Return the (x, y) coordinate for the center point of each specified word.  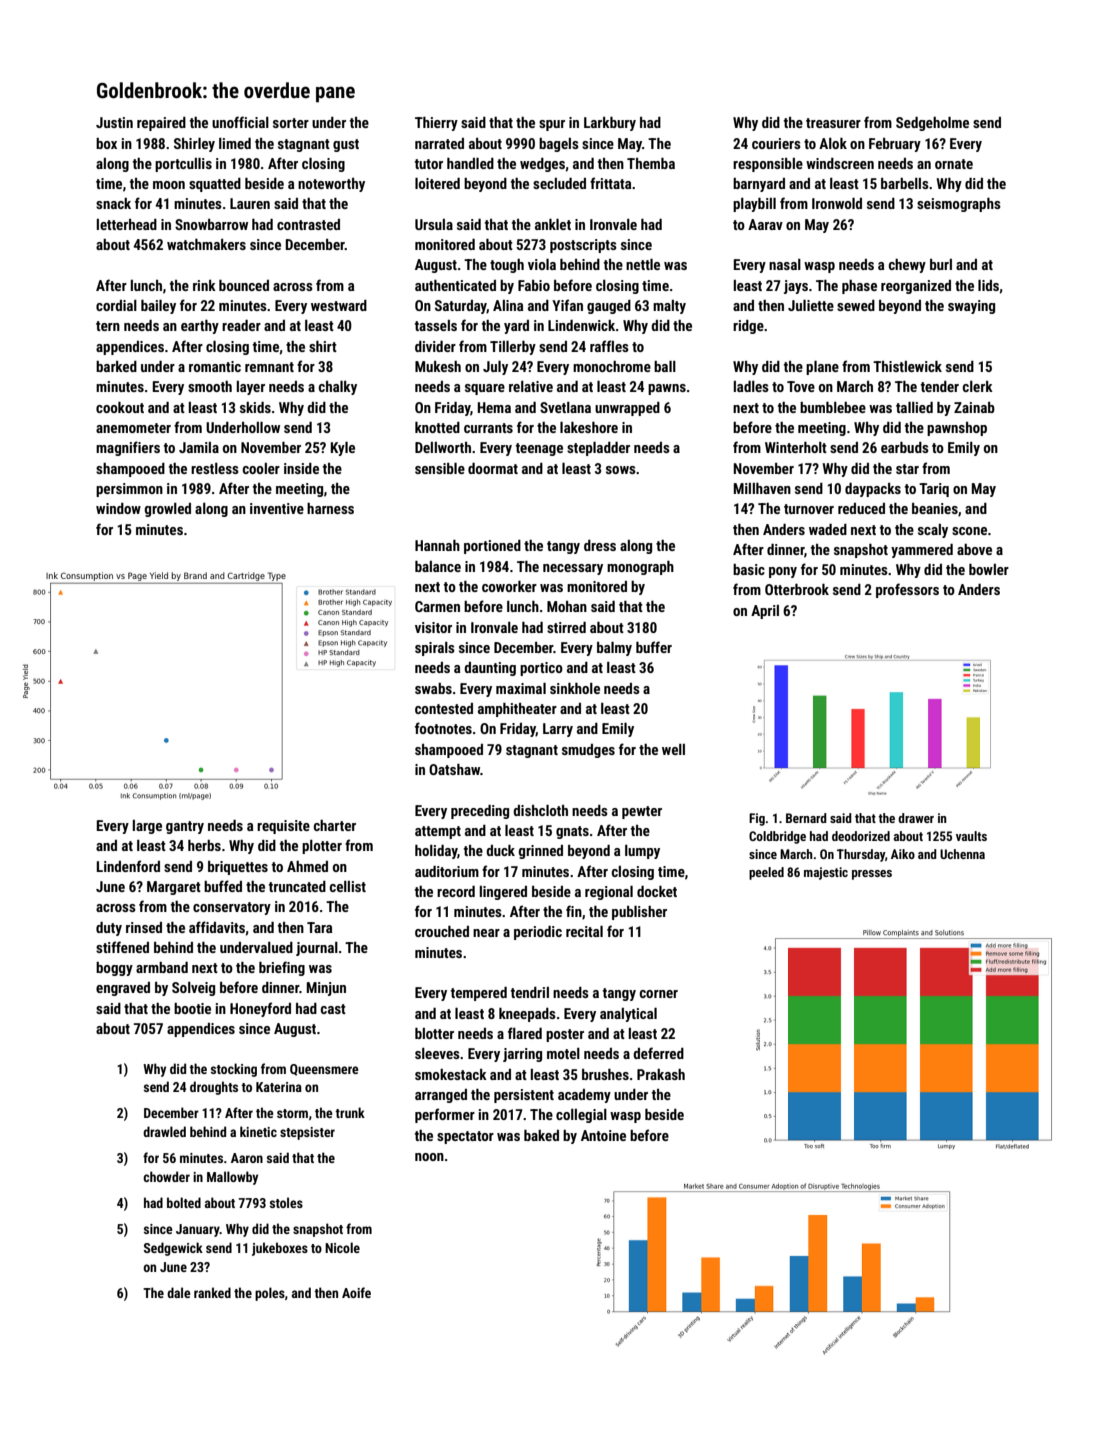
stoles (286, 1202)
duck (500, 850)
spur (552, 125)
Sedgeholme (932, 124)
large (147, 827)
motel (563, 1053)
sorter (291, 123)
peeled (766, 873)
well (673, 749)
